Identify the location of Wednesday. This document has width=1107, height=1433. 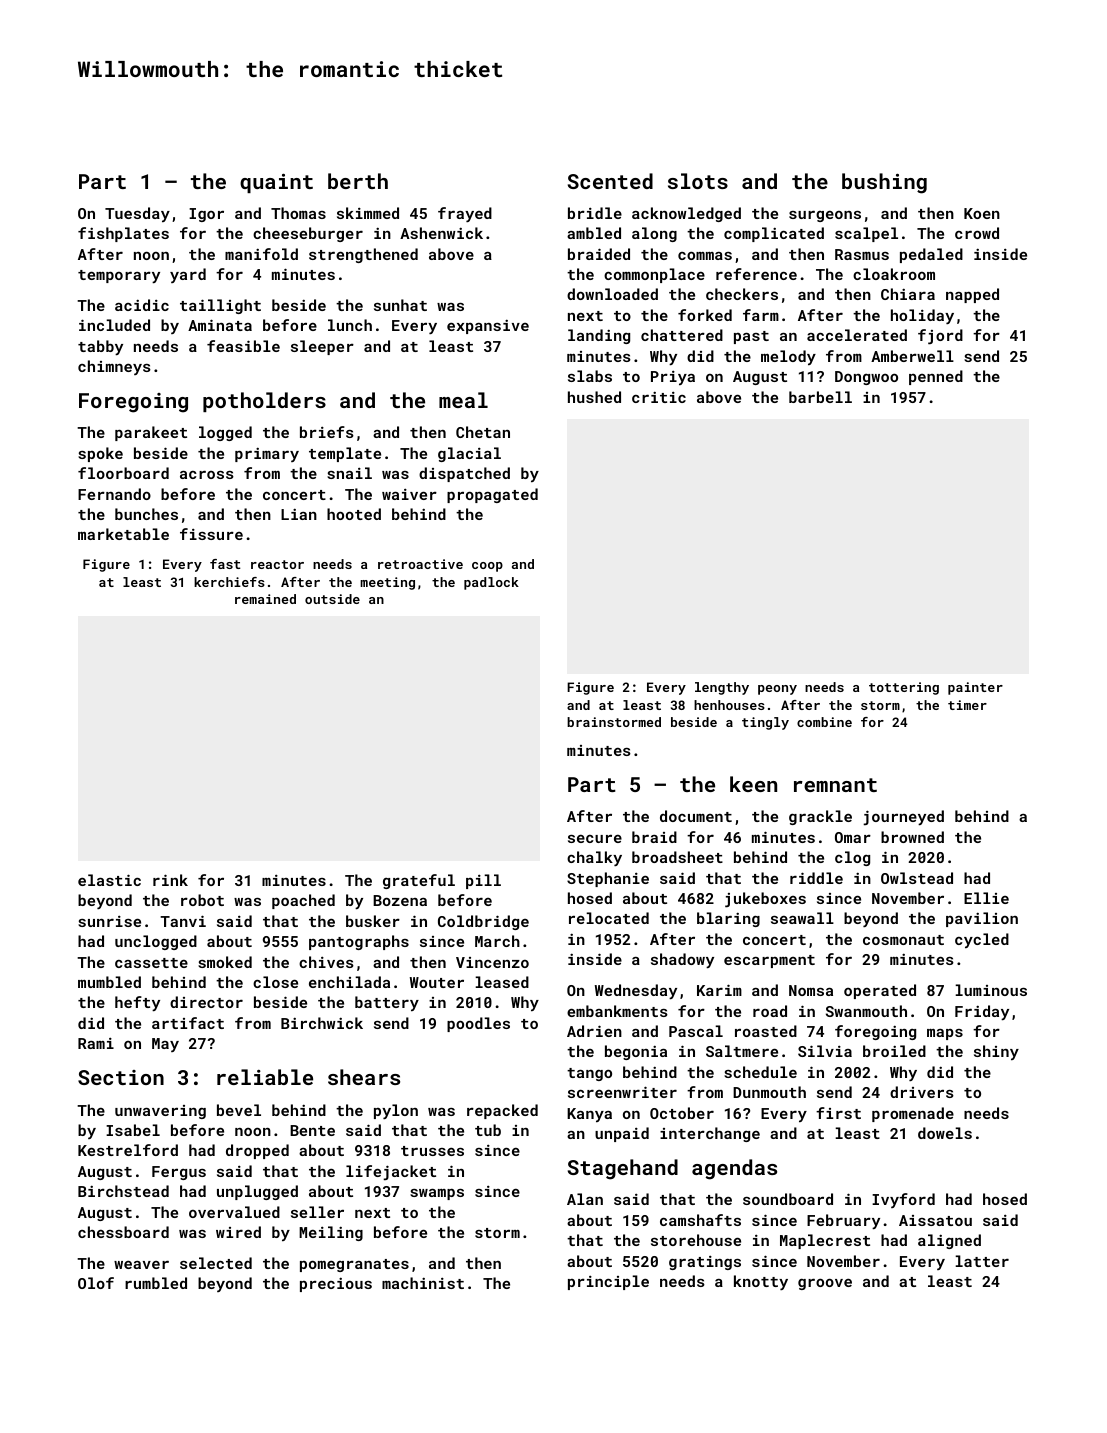
(636, 992).
